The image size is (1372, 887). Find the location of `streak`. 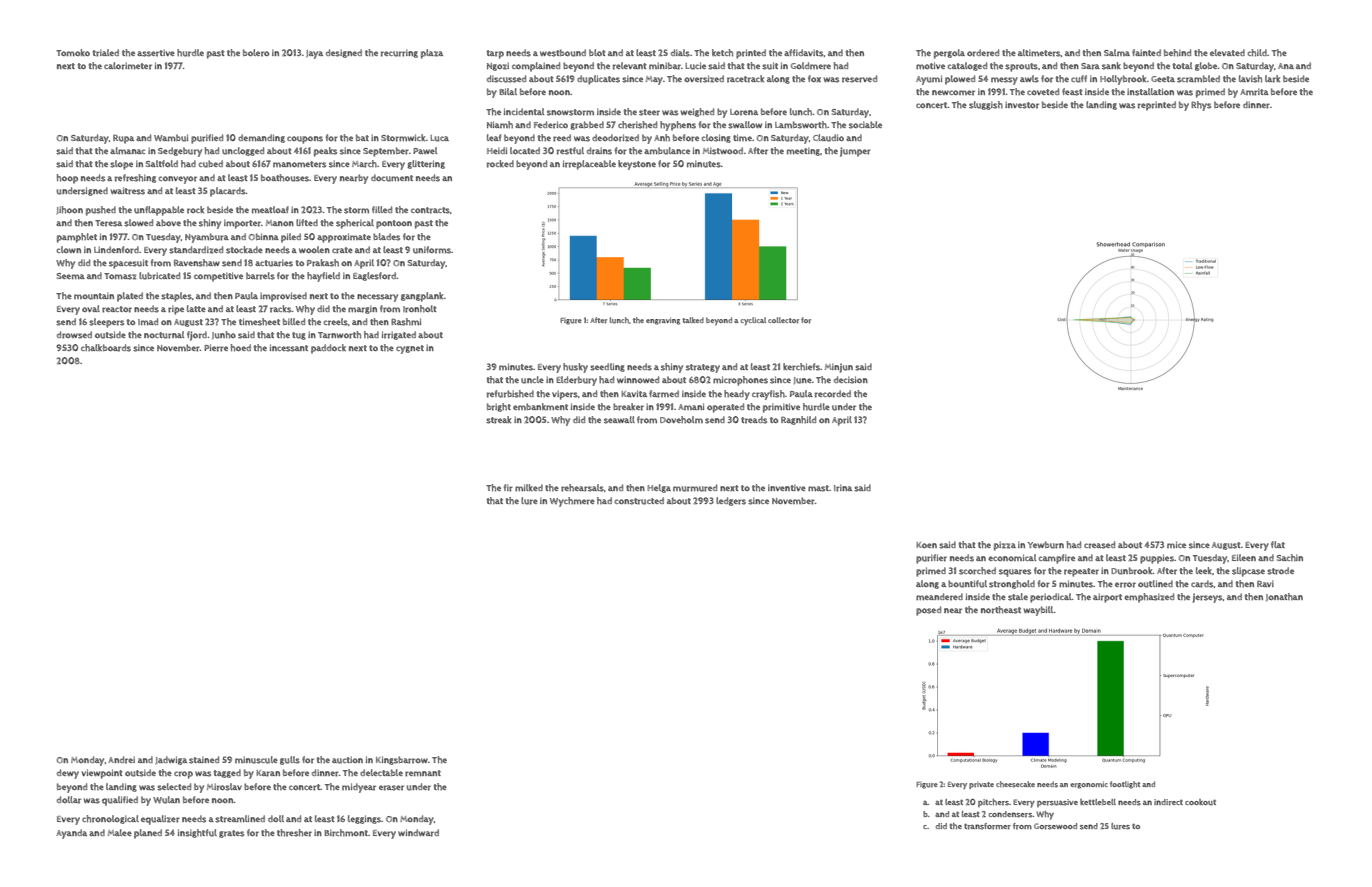

streak is located at coordinates (498, 420).
